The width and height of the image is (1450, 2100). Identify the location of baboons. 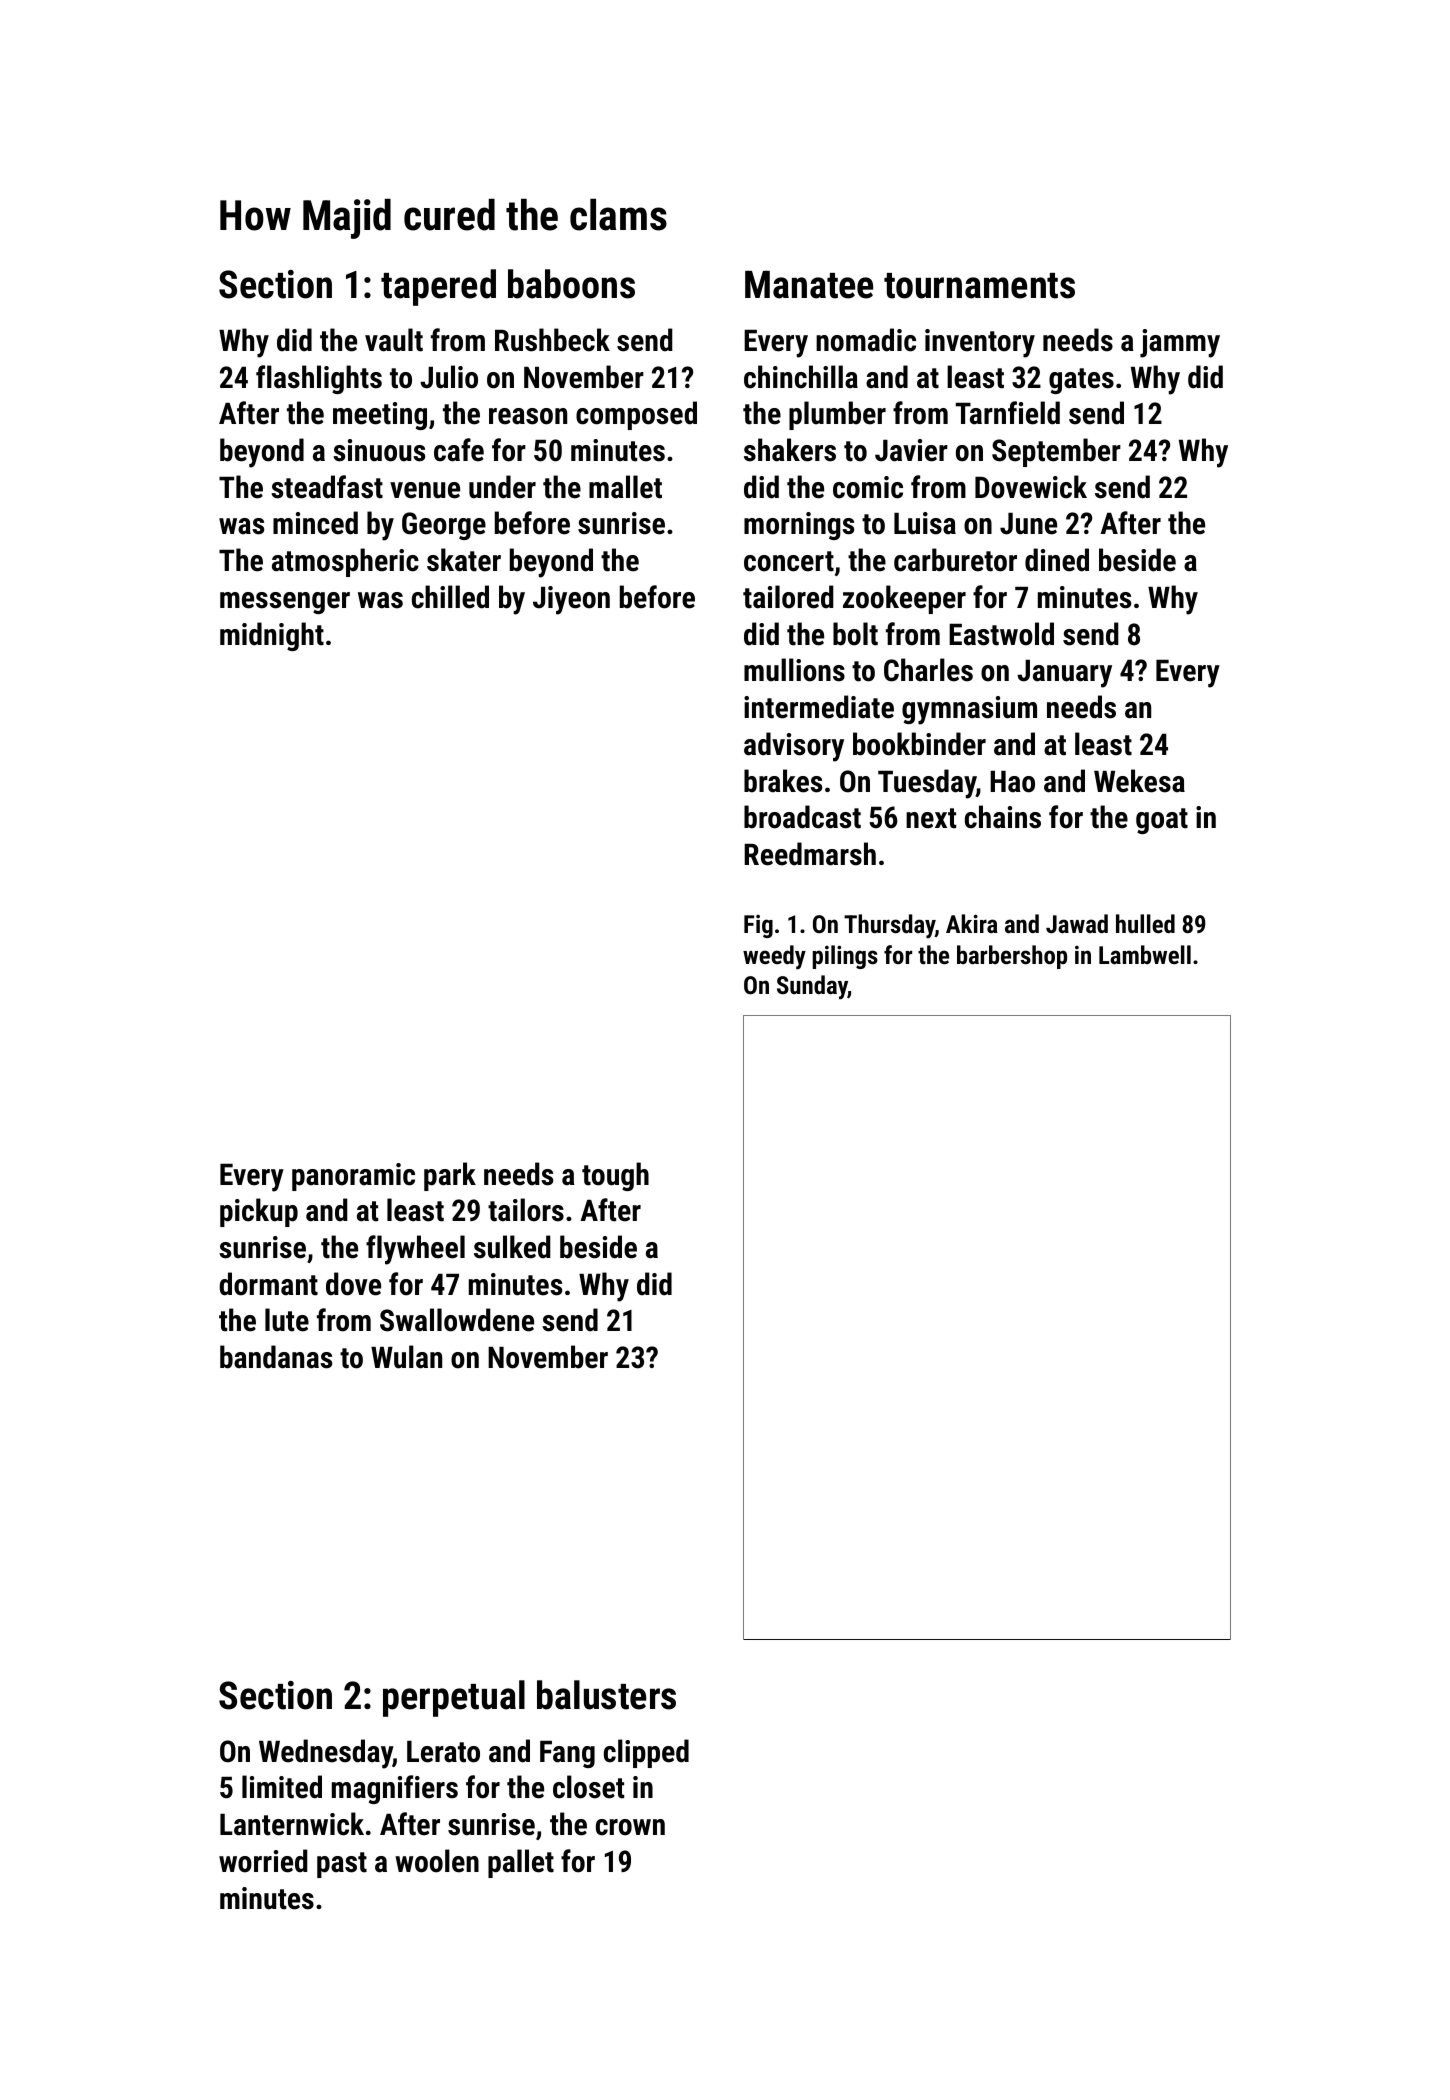
(571, 284).
